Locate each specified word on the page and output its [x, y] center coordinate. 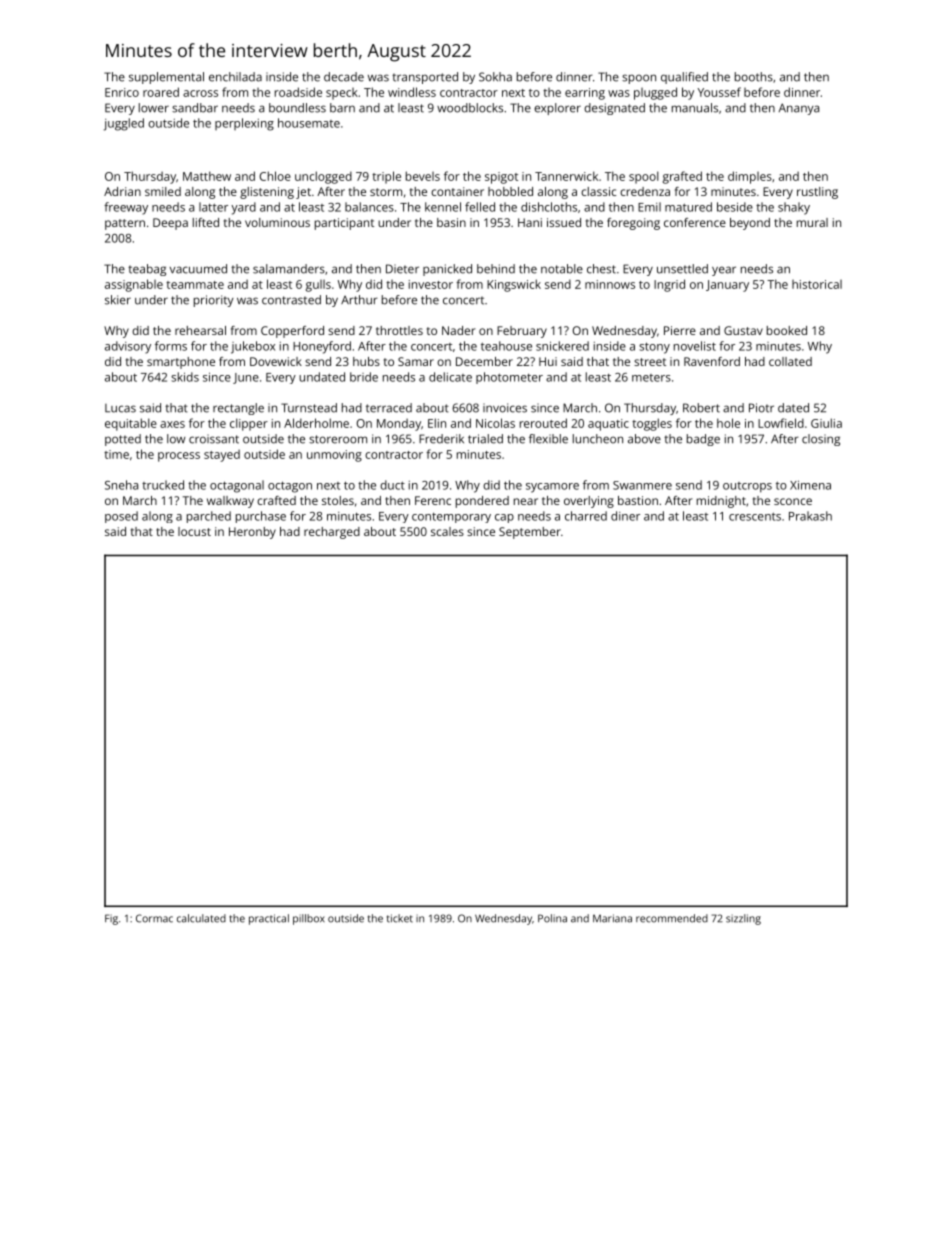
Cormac [154, 918]
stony [654, 348]
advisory [128, 347]
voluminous [277, 222]
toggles [652, 424]
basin [451, 222]
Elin [437, 423]
